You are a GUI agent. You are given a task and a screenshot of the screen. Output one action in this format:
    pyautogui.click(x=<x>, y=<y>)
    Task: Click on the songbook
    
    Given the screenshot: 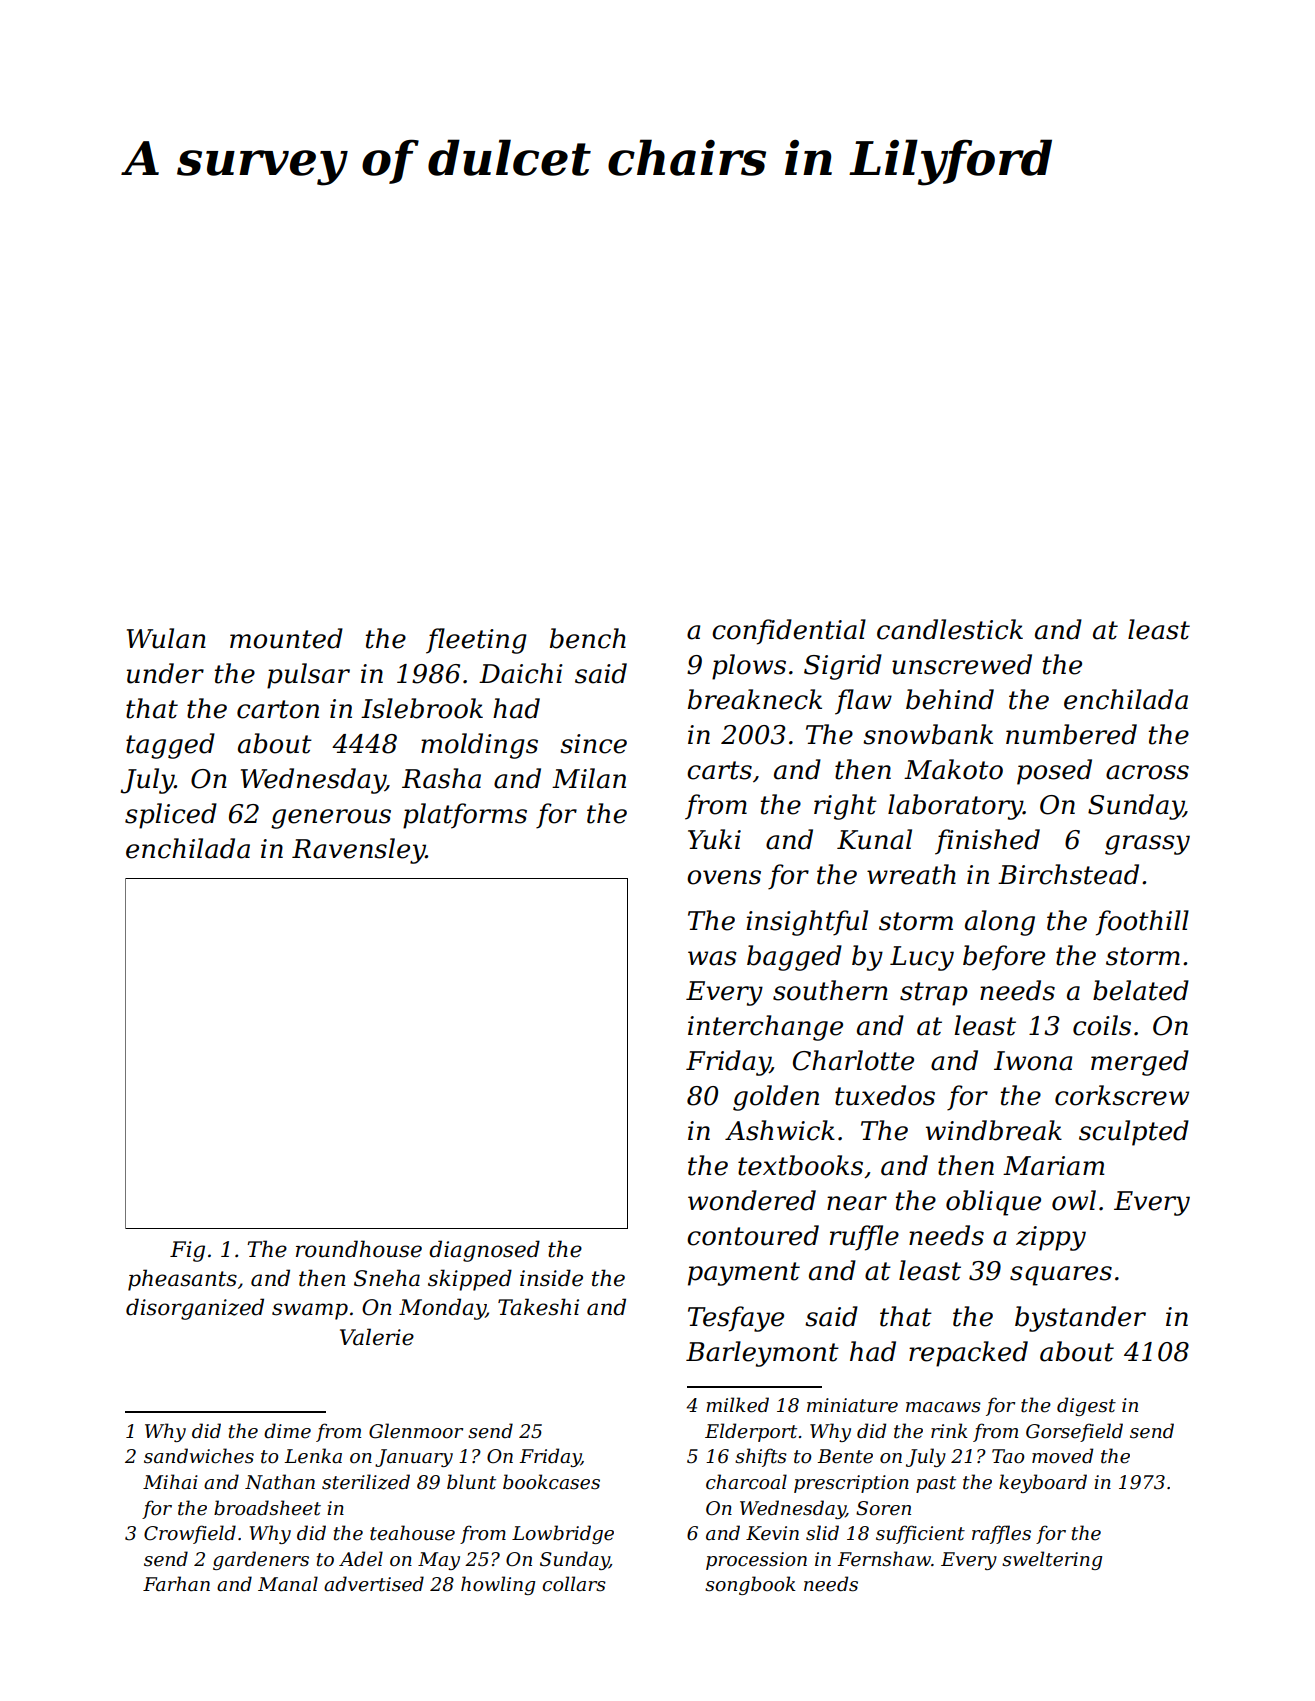 What is the action you would take?
    pyautogui.click(x=750, y=1585)
